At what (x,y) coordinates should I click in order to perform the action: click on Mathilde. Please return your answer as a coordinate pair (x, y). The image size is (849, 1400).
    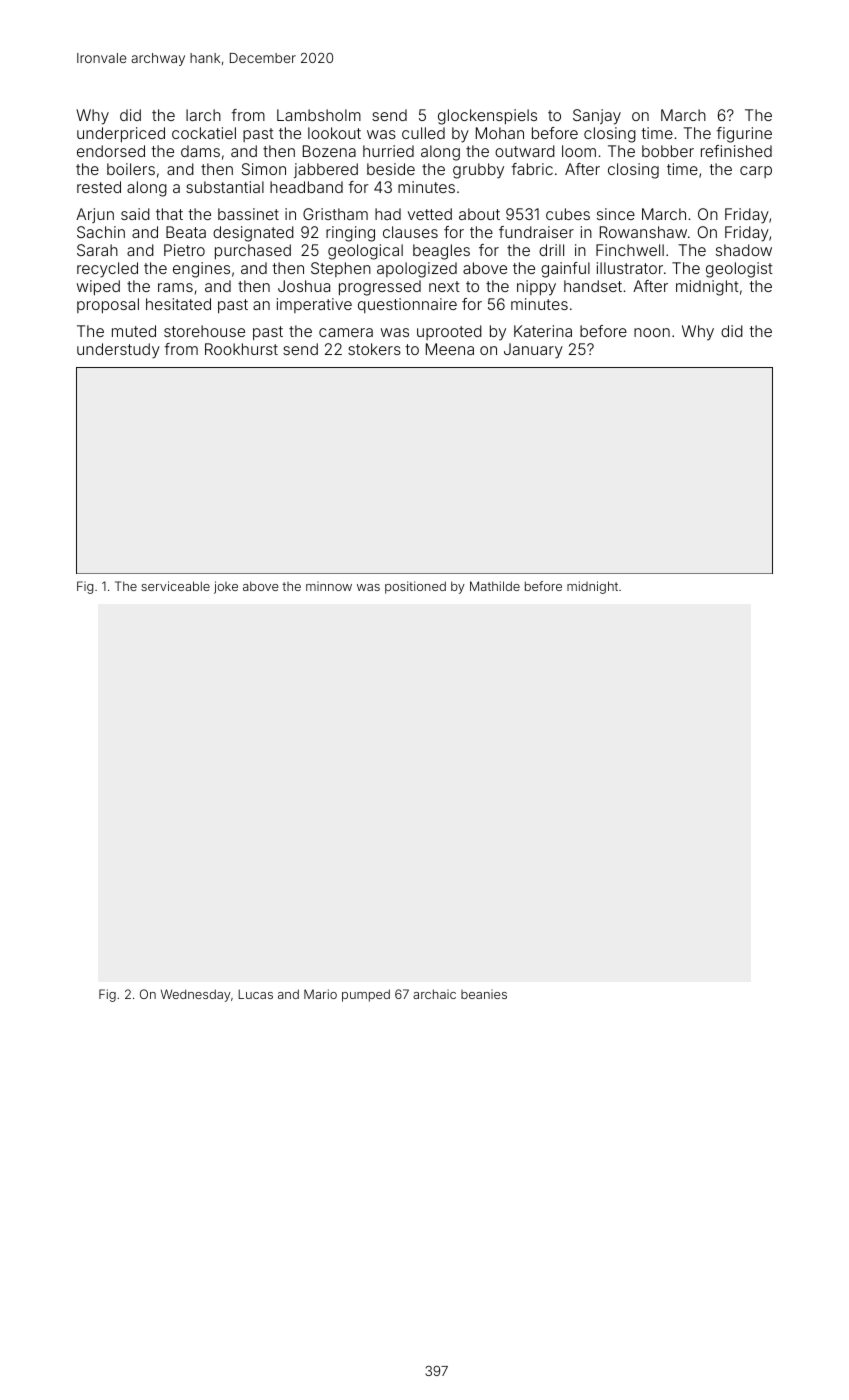
    Looking at the image, I should click on (495, 586).
